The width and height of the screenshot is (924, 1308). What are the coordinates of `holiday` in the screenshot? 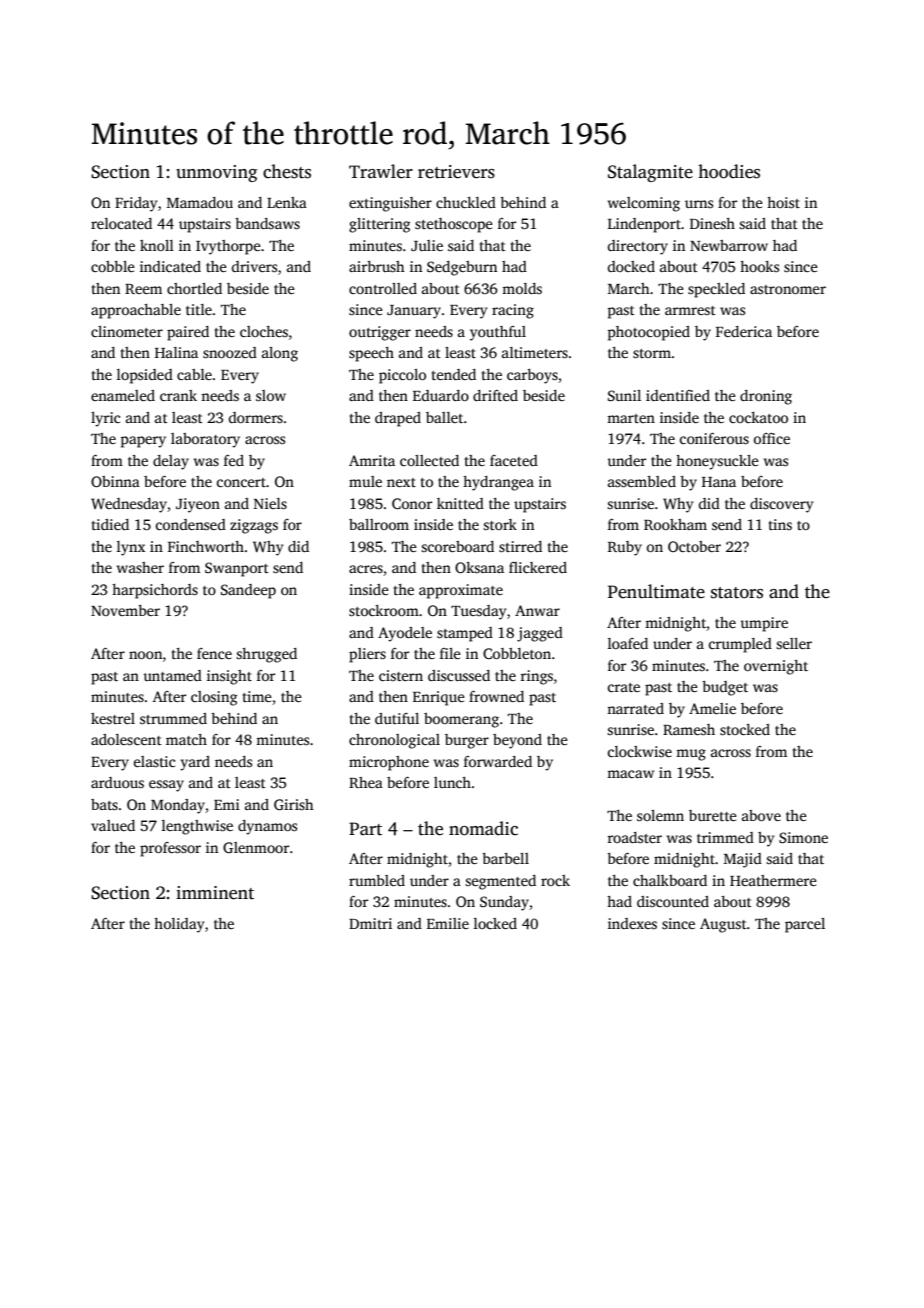 It's located at (179, 925).
